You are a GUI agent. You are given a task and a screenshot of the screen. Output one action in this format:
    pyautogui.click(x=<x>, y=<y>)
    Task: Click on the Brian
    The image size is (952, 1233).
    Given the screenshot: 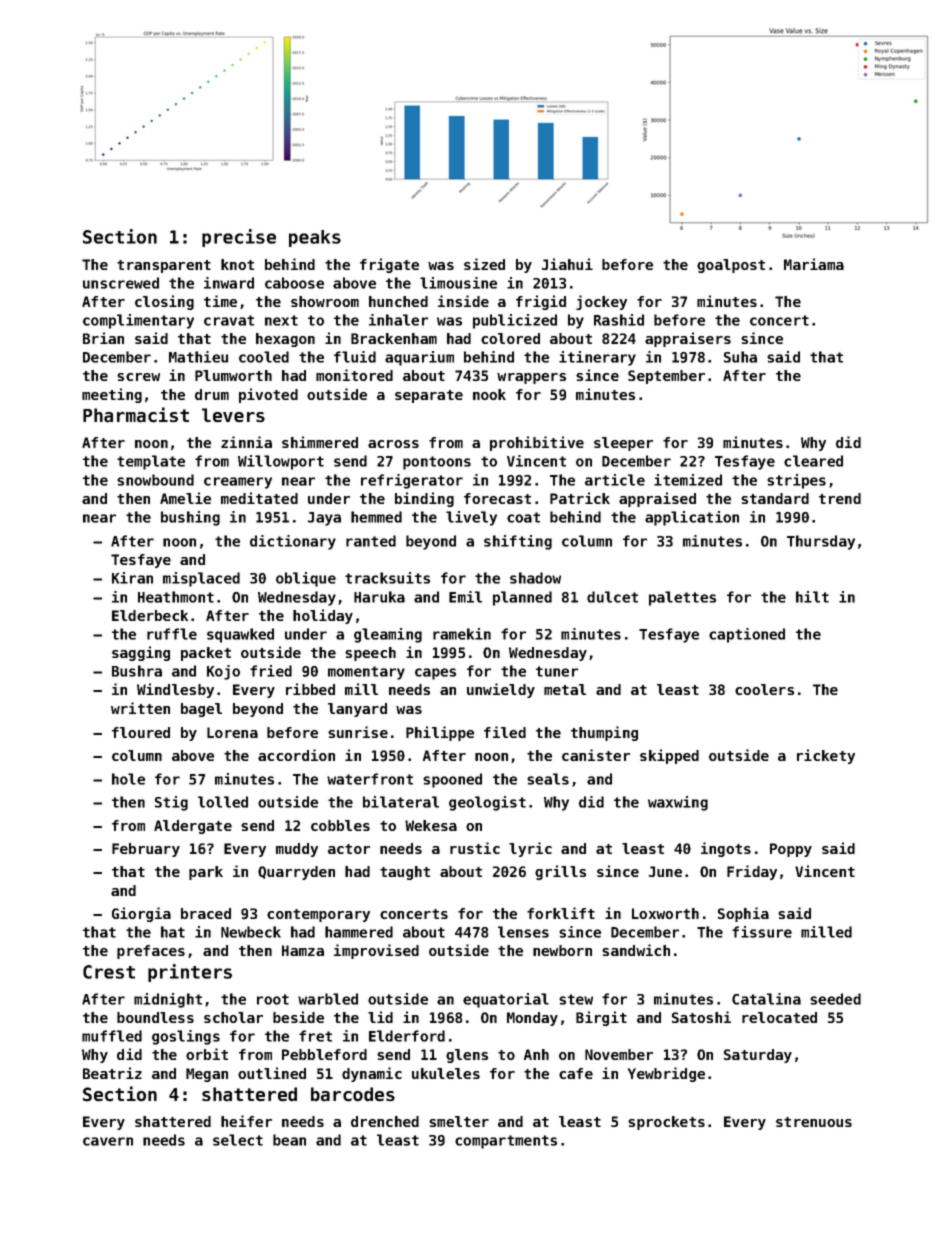 What is the action you would take?
    pyautogui.click(x=103, y=338)
